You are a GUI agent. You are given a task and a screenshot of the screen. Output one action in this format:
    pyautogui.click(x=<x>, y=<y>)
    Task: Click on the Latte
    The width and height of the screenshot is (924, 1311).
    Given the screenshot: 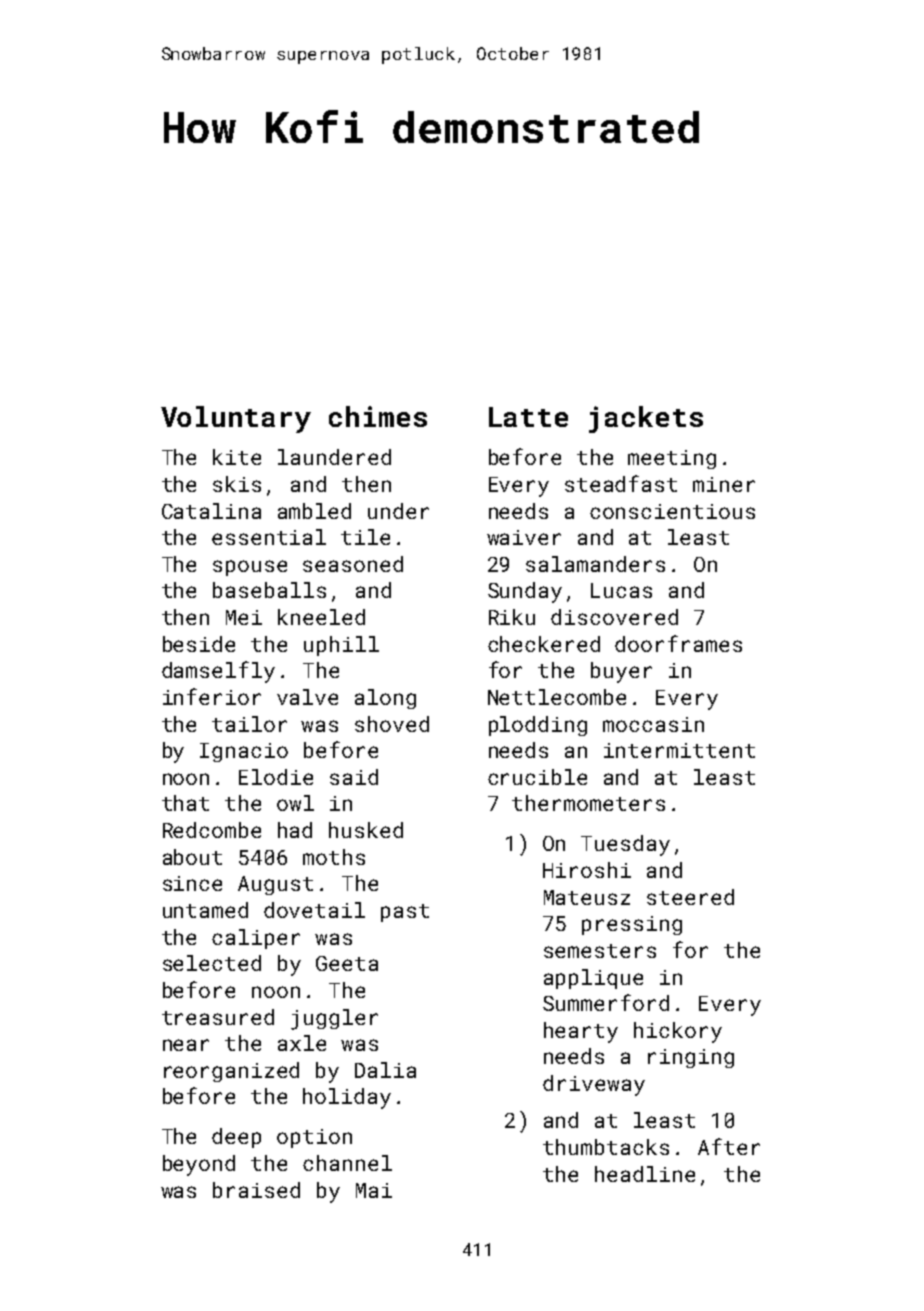 What is the action you would take?
    pyautogui.click(x=528, y=417)
